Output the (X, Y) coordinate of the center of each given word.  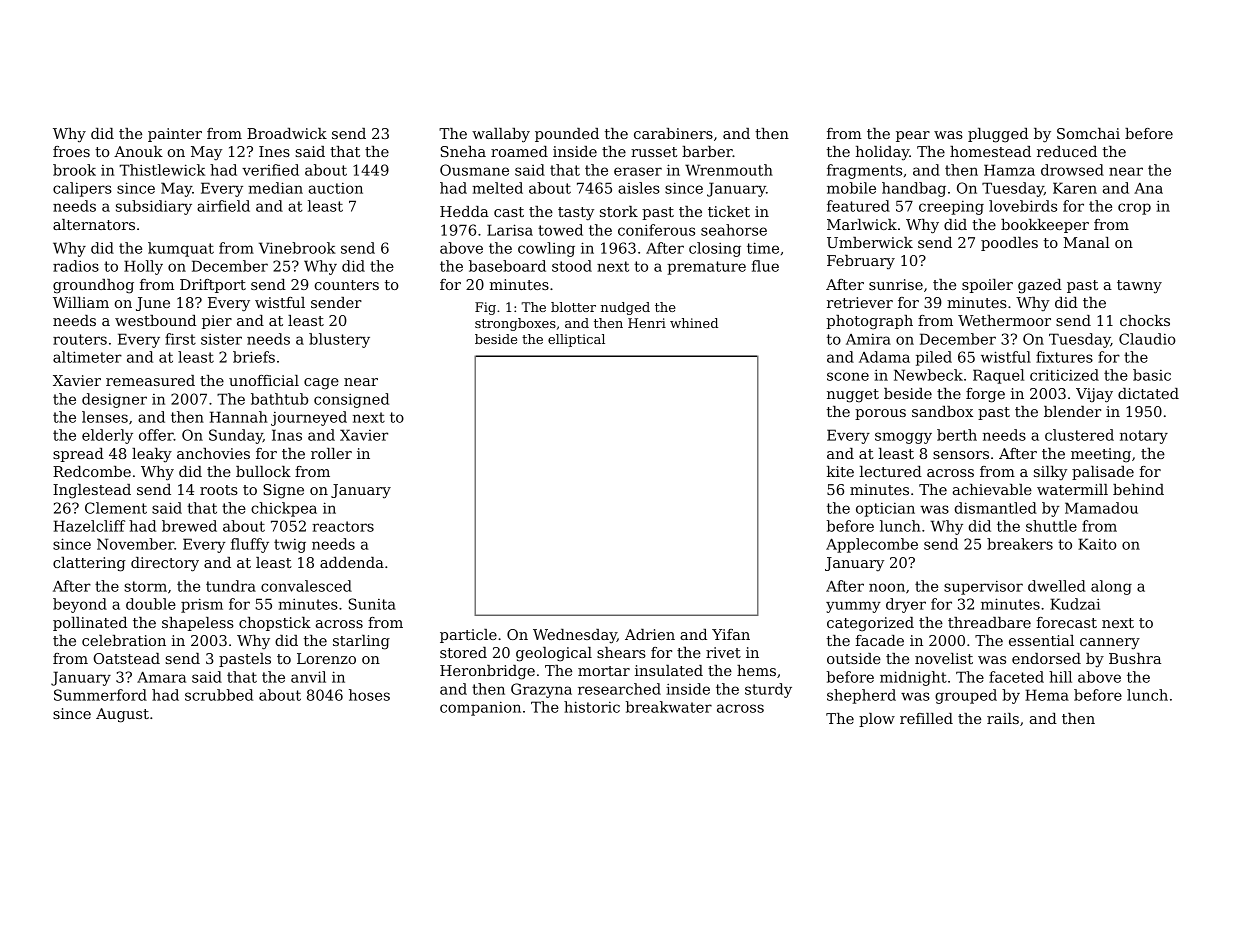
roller (331, 453)
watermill (1072, 489)
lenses (105, 417)
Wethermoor (1004, 320)
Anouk (138, 151)
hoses (369, 695)
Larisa (510, 230)
